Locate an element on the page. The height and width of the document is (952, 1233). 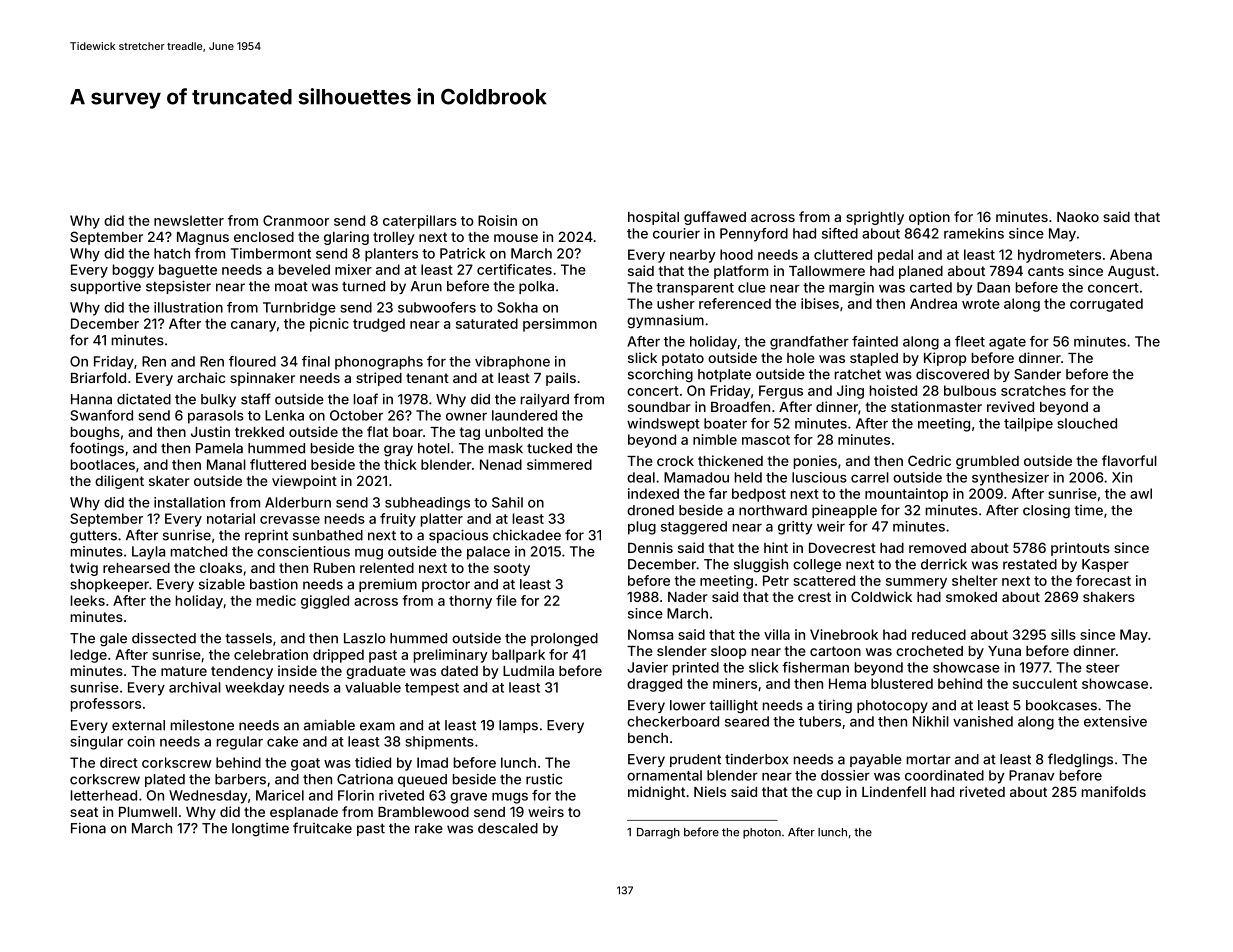
tidied is located at coordinates (373, 762).
